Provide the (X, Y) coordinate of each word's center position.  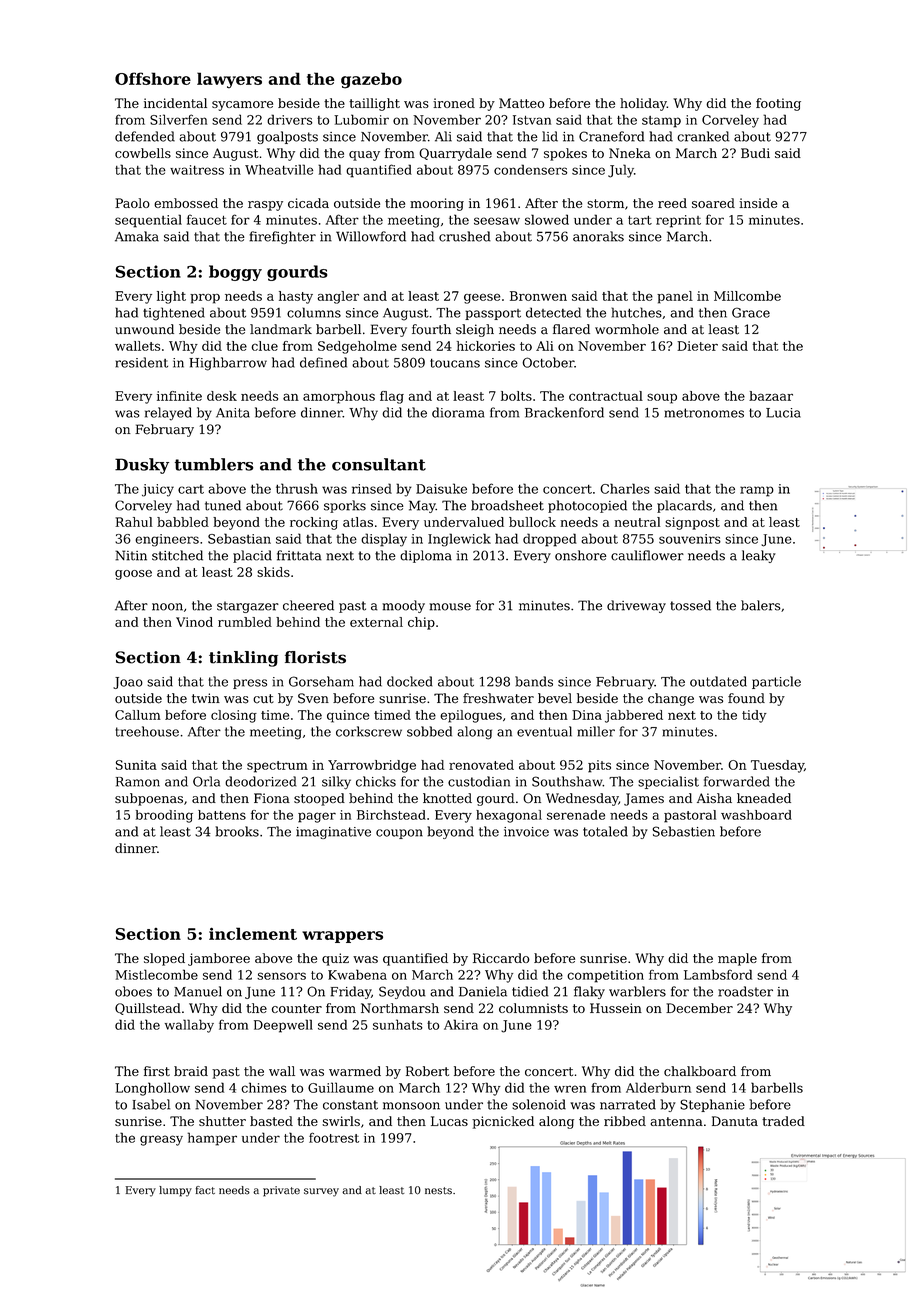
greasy (161, 1140)
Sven (313, 698)
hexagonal (509, 816)
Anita (233, 413)
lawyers (229, 80)
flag (392, 397)
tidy (754, 716)
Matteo (522, 103)
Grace (751, 312)
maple (737, 959)
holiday (643, 104)
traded (783, 1121)
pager (317, 817)
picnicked (503, 1122)
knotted (447, 798)
